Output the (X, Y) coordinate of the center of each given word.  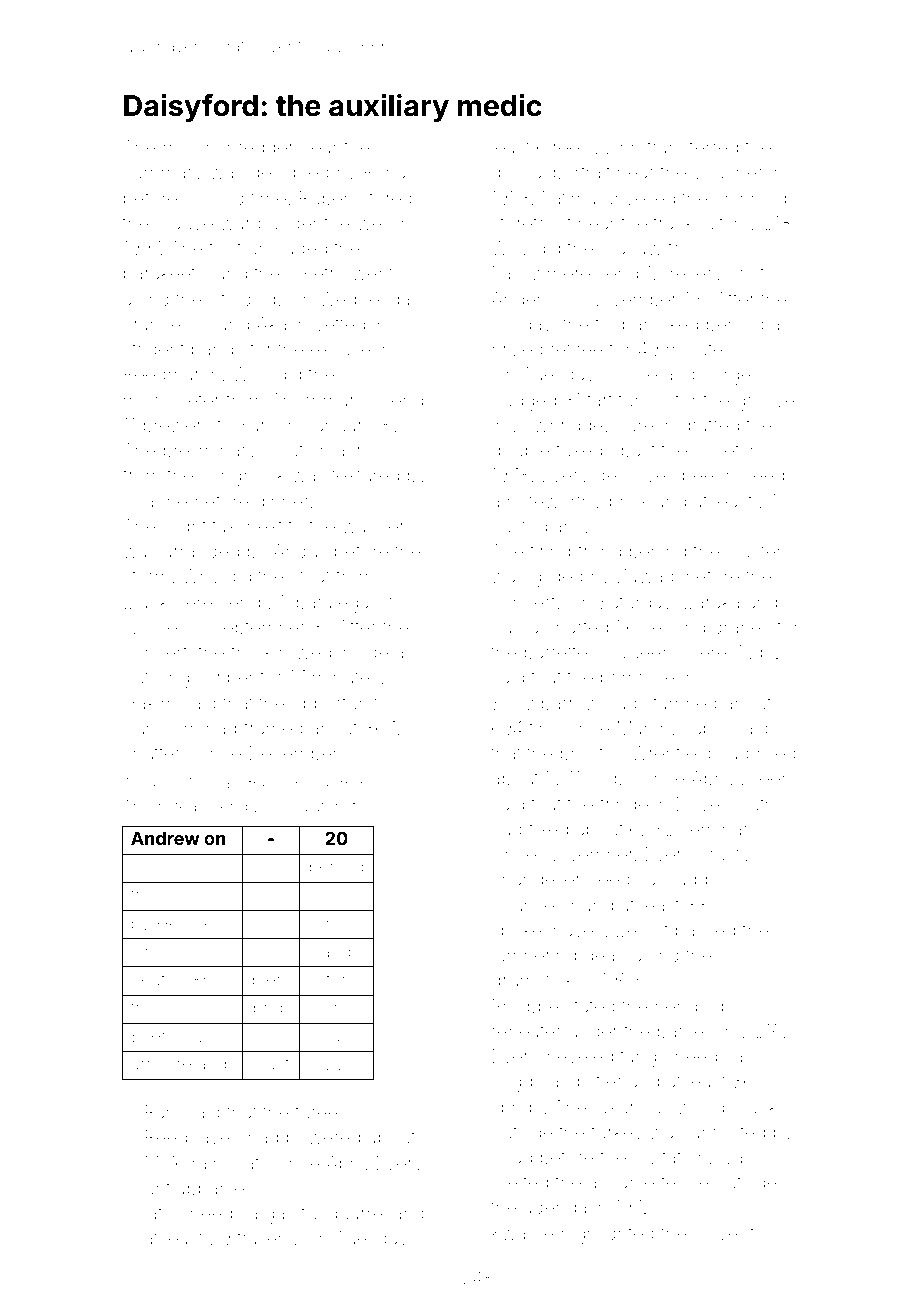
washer (373, 526)
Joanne (155, 502)
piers (271, 981)
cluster (754, 551)
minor (187, 147)
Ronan (390, 172)
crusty (724, 856)
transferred (692, 146)
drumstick (532, 980)
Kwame (523, 1233)
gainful (293, 1214)
